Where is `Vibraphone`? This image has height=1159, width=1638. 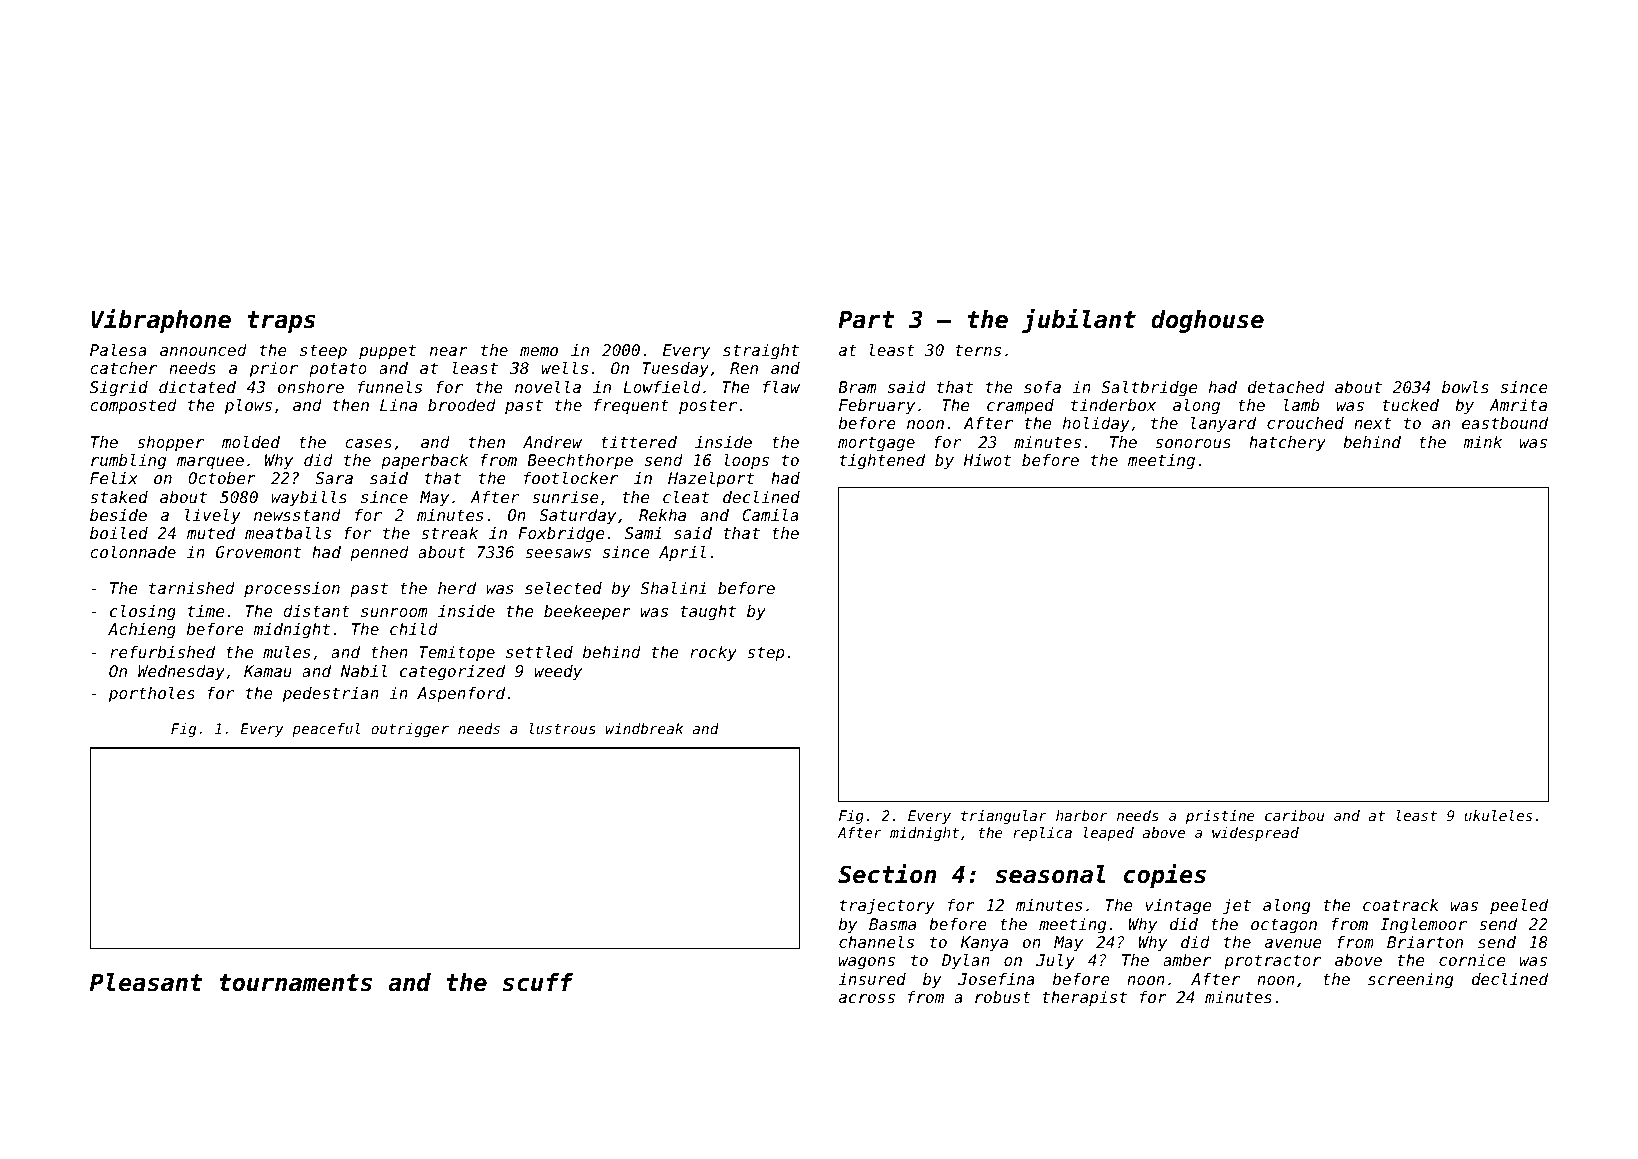 Vibraphone is located at coordinates (161, 321).
